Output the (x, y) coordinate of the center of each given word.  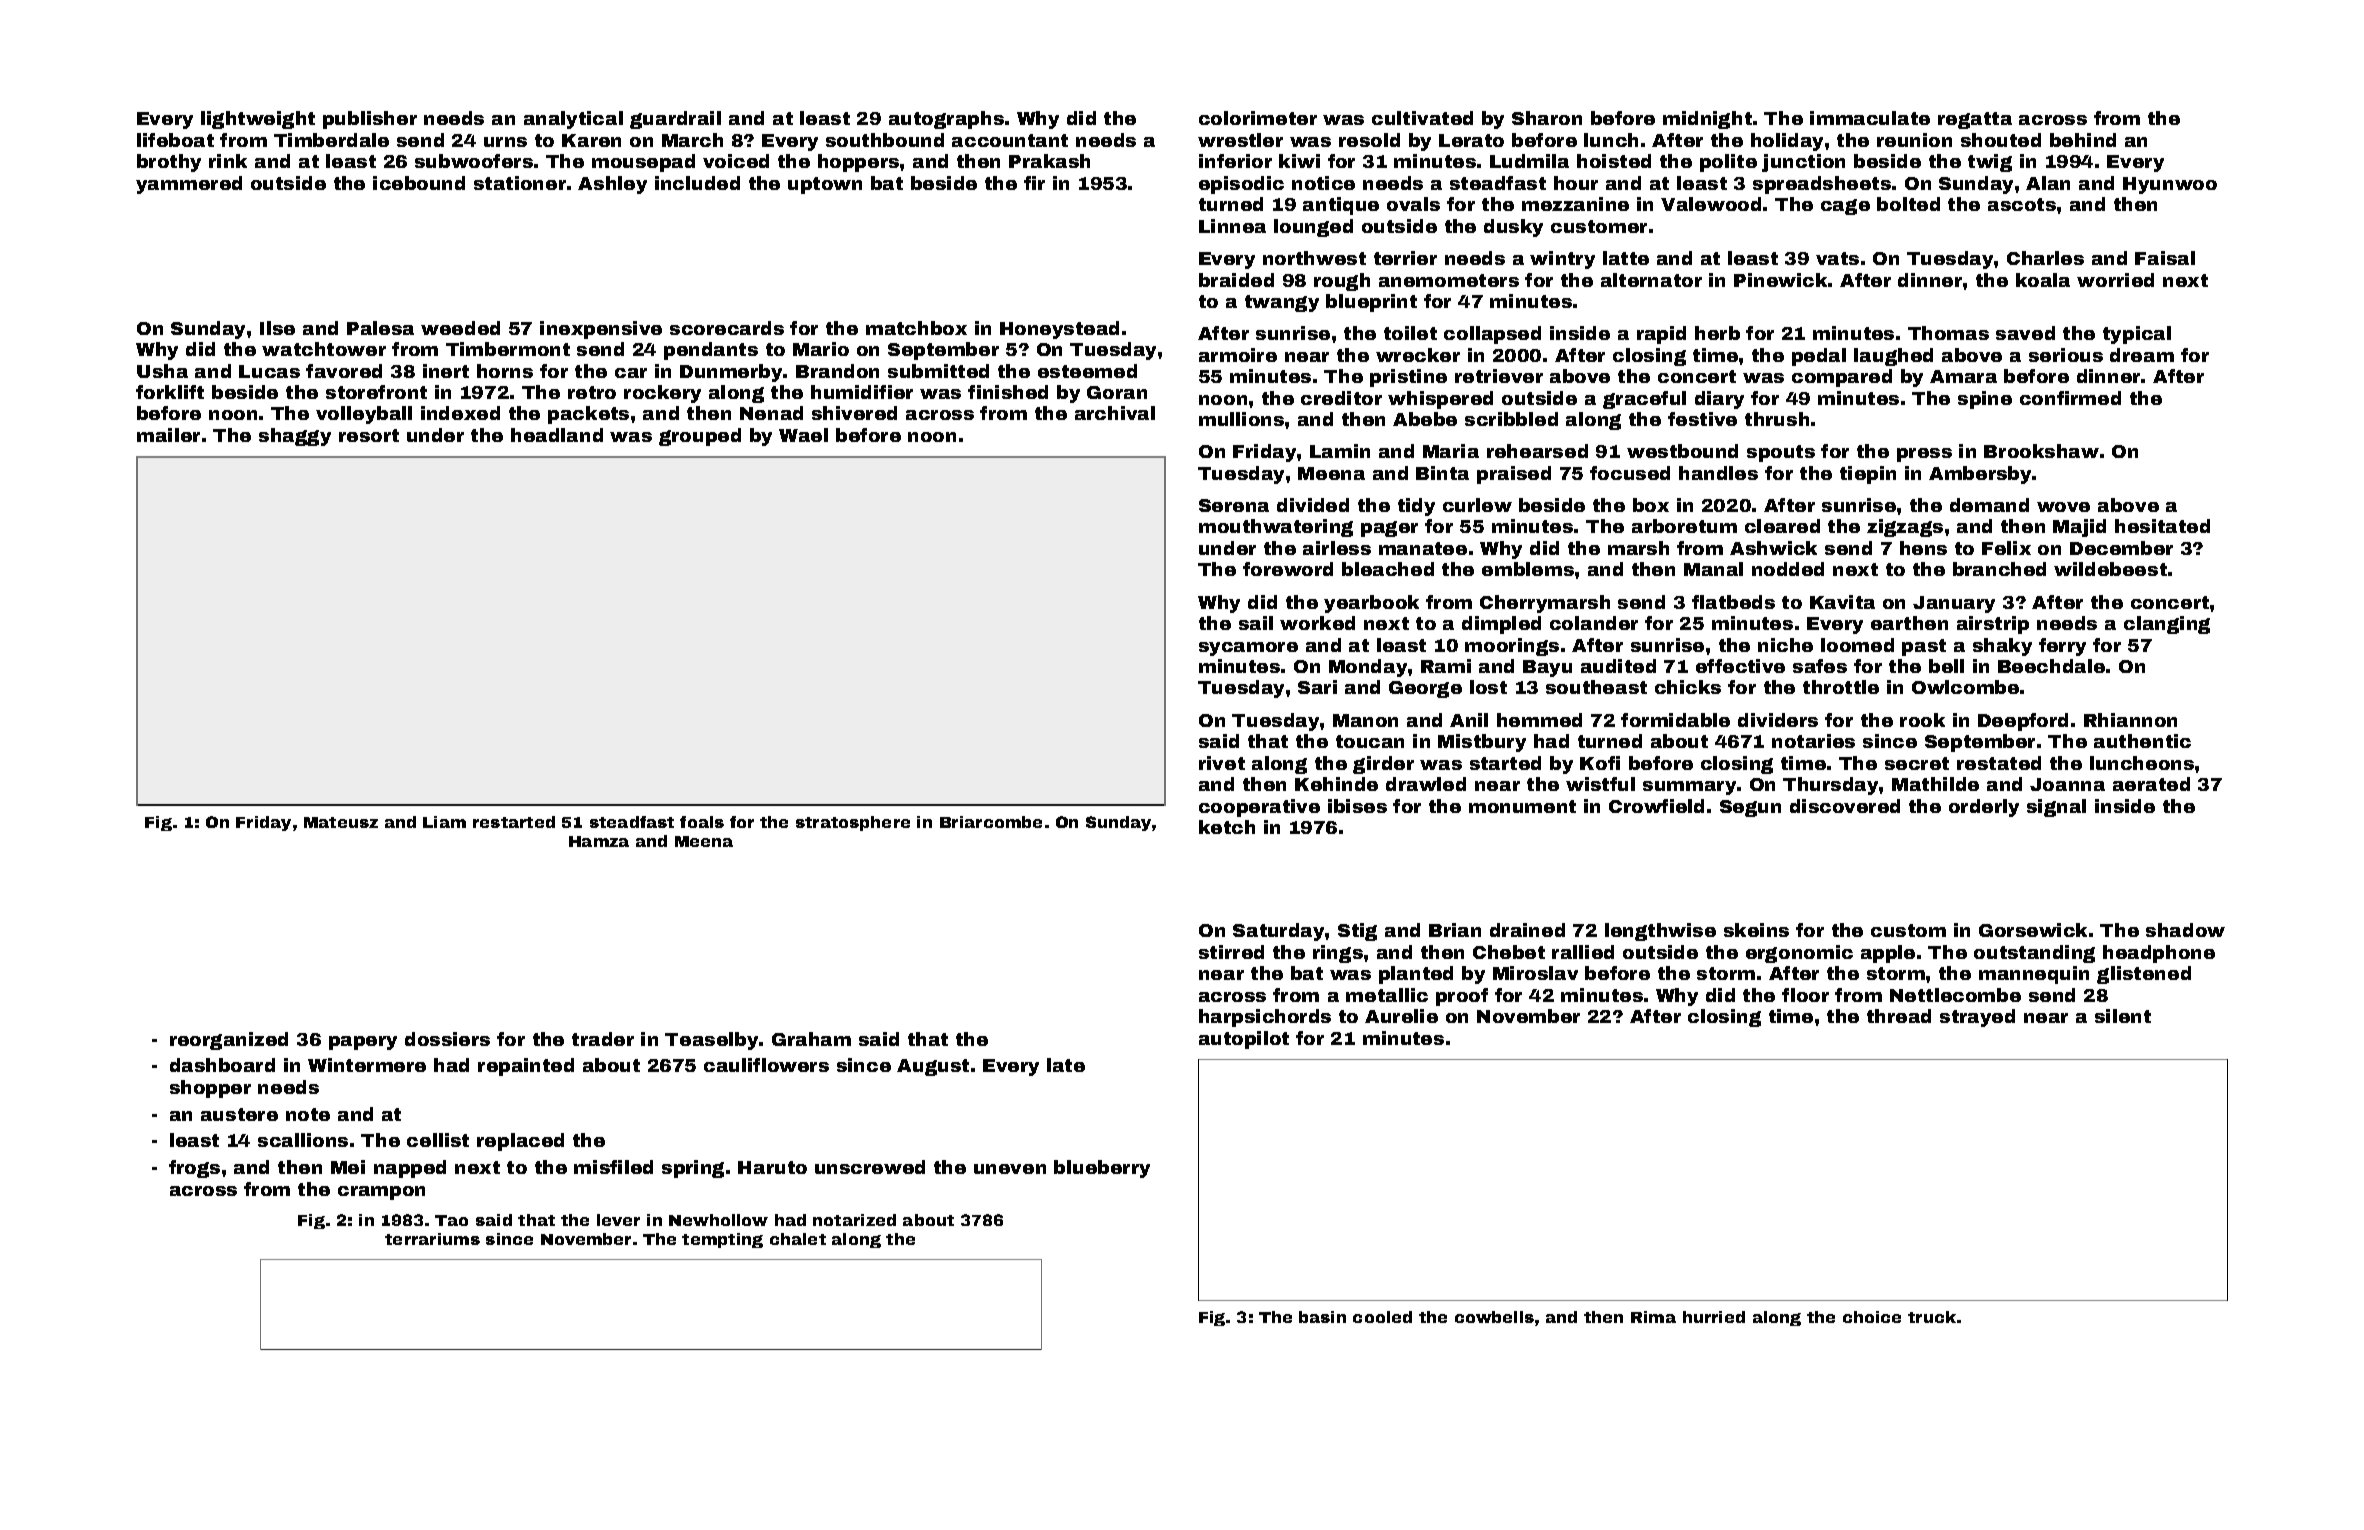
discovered (1845, 806)
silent (2123, 1016)
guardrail (675, 120)
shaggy (295, 437)
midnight (1707, 120)
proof (1462, 997)
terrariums (432, 1239)
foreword (1288, 569)
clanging (2167, 625)
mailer (168, 435)
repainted (526, 1067)
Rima (1653, 1317)
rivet (1222, 763)
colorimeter (1258, 118)
